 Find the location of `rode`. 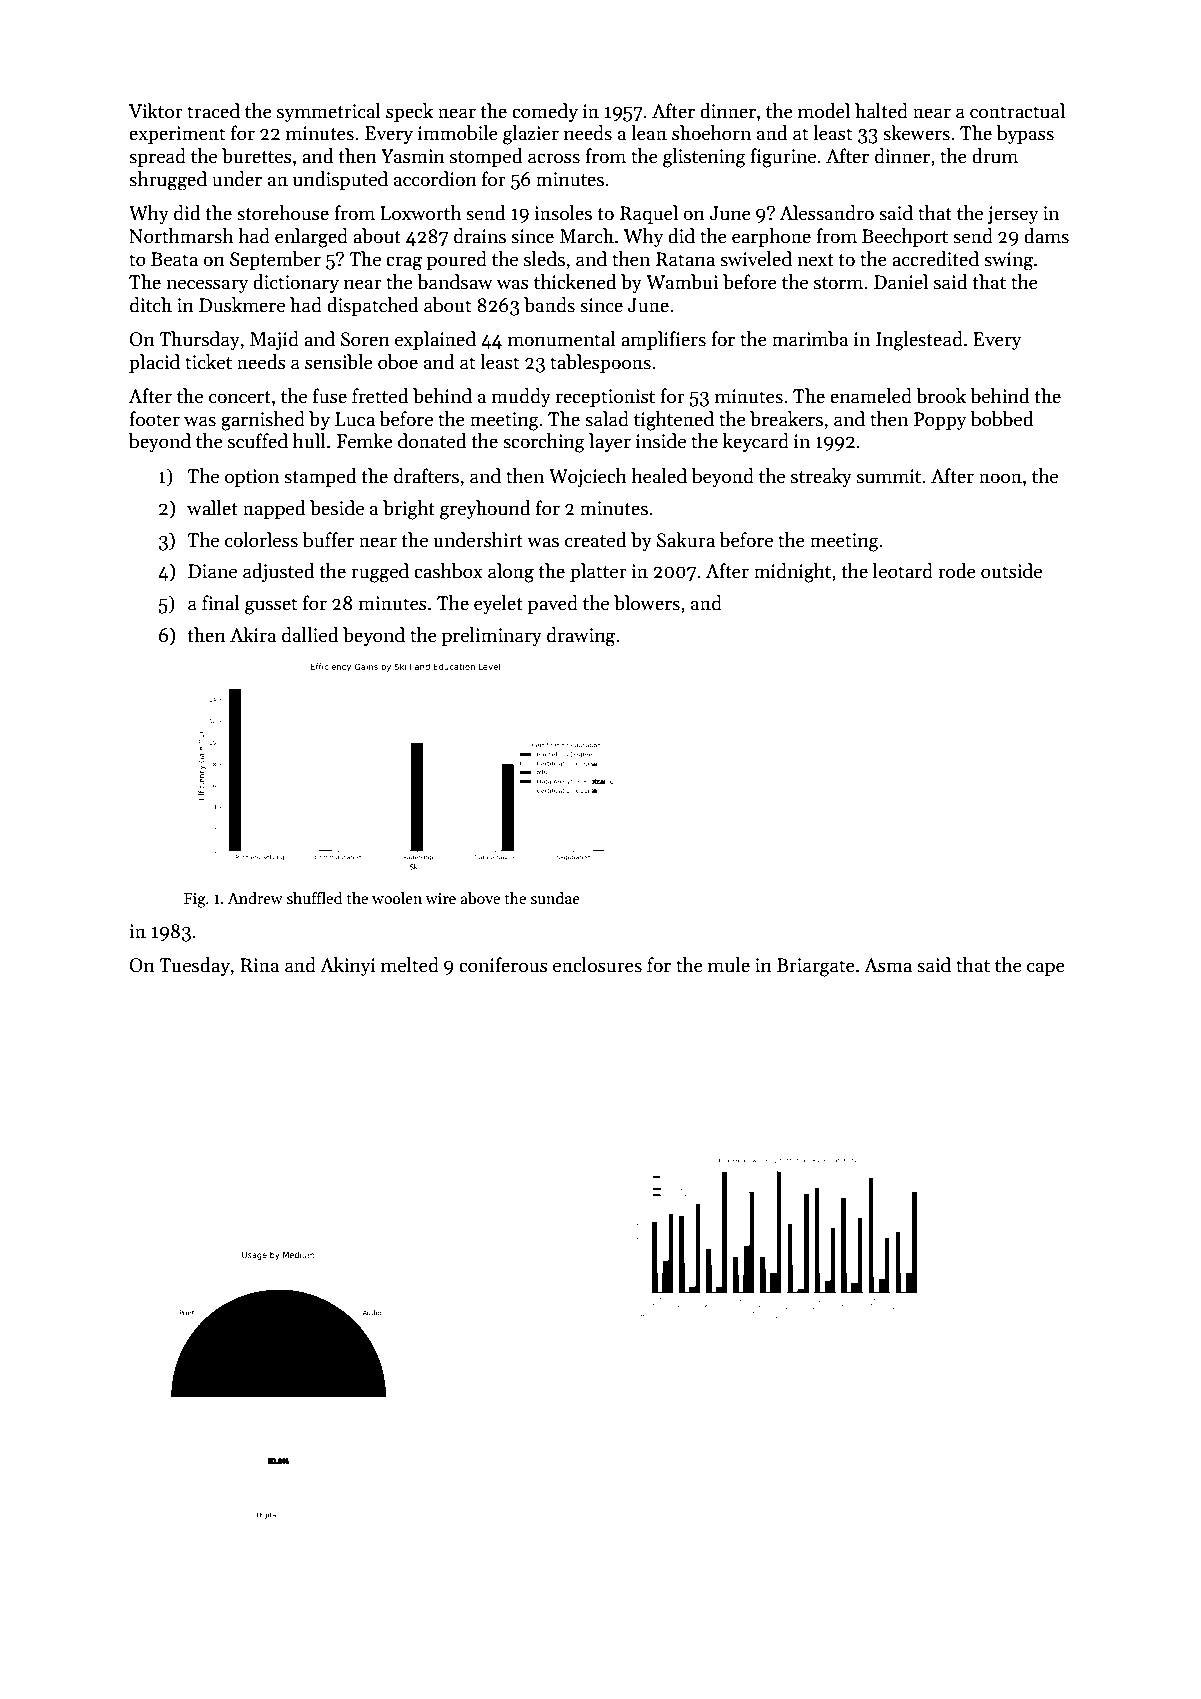

rode is located at coordinates (957, 571).
